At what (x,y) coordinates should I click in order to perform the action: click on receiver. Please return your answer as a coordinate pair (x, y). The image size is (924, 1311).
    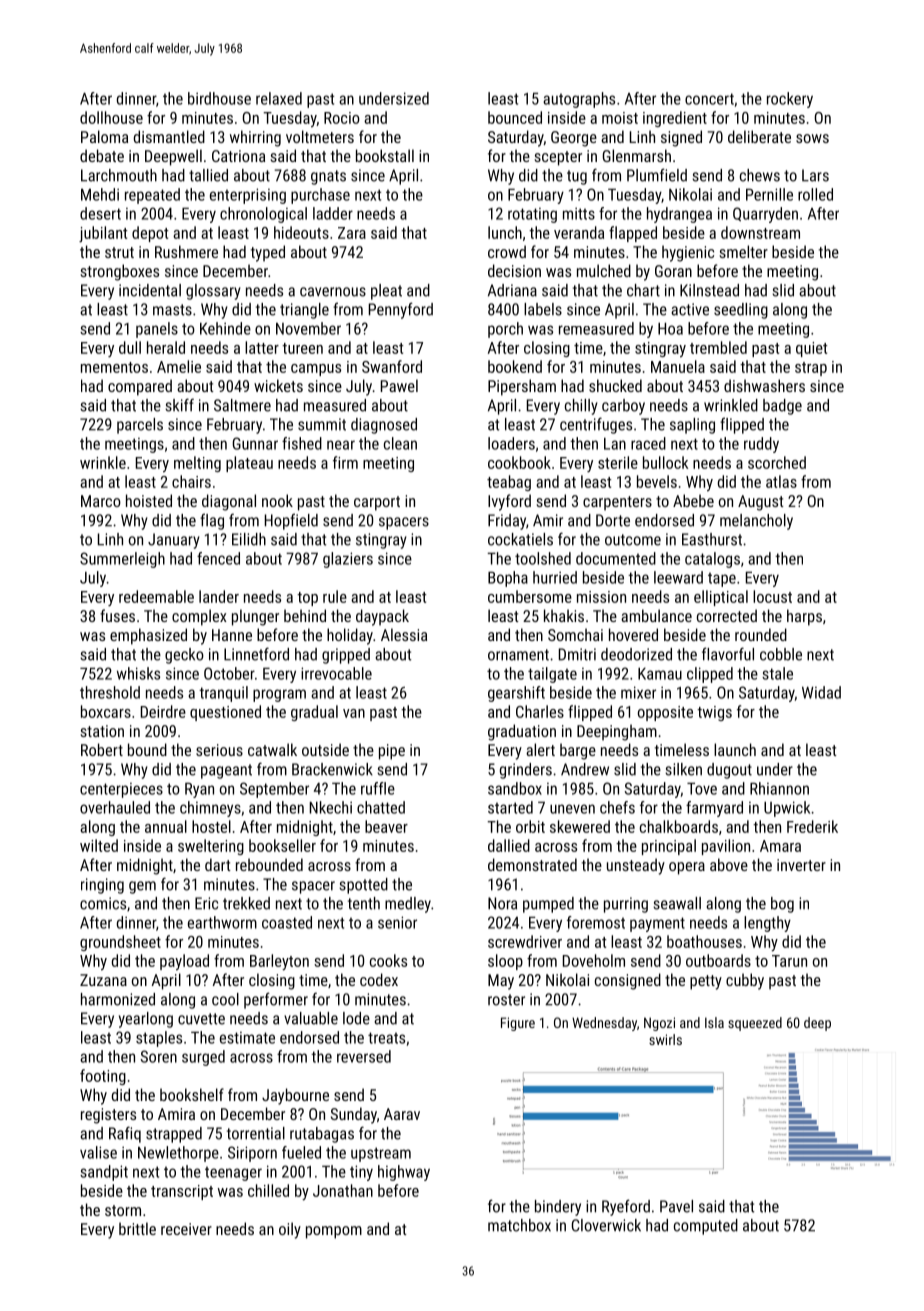
    Looking at the image, I should click on (186, 1229).
